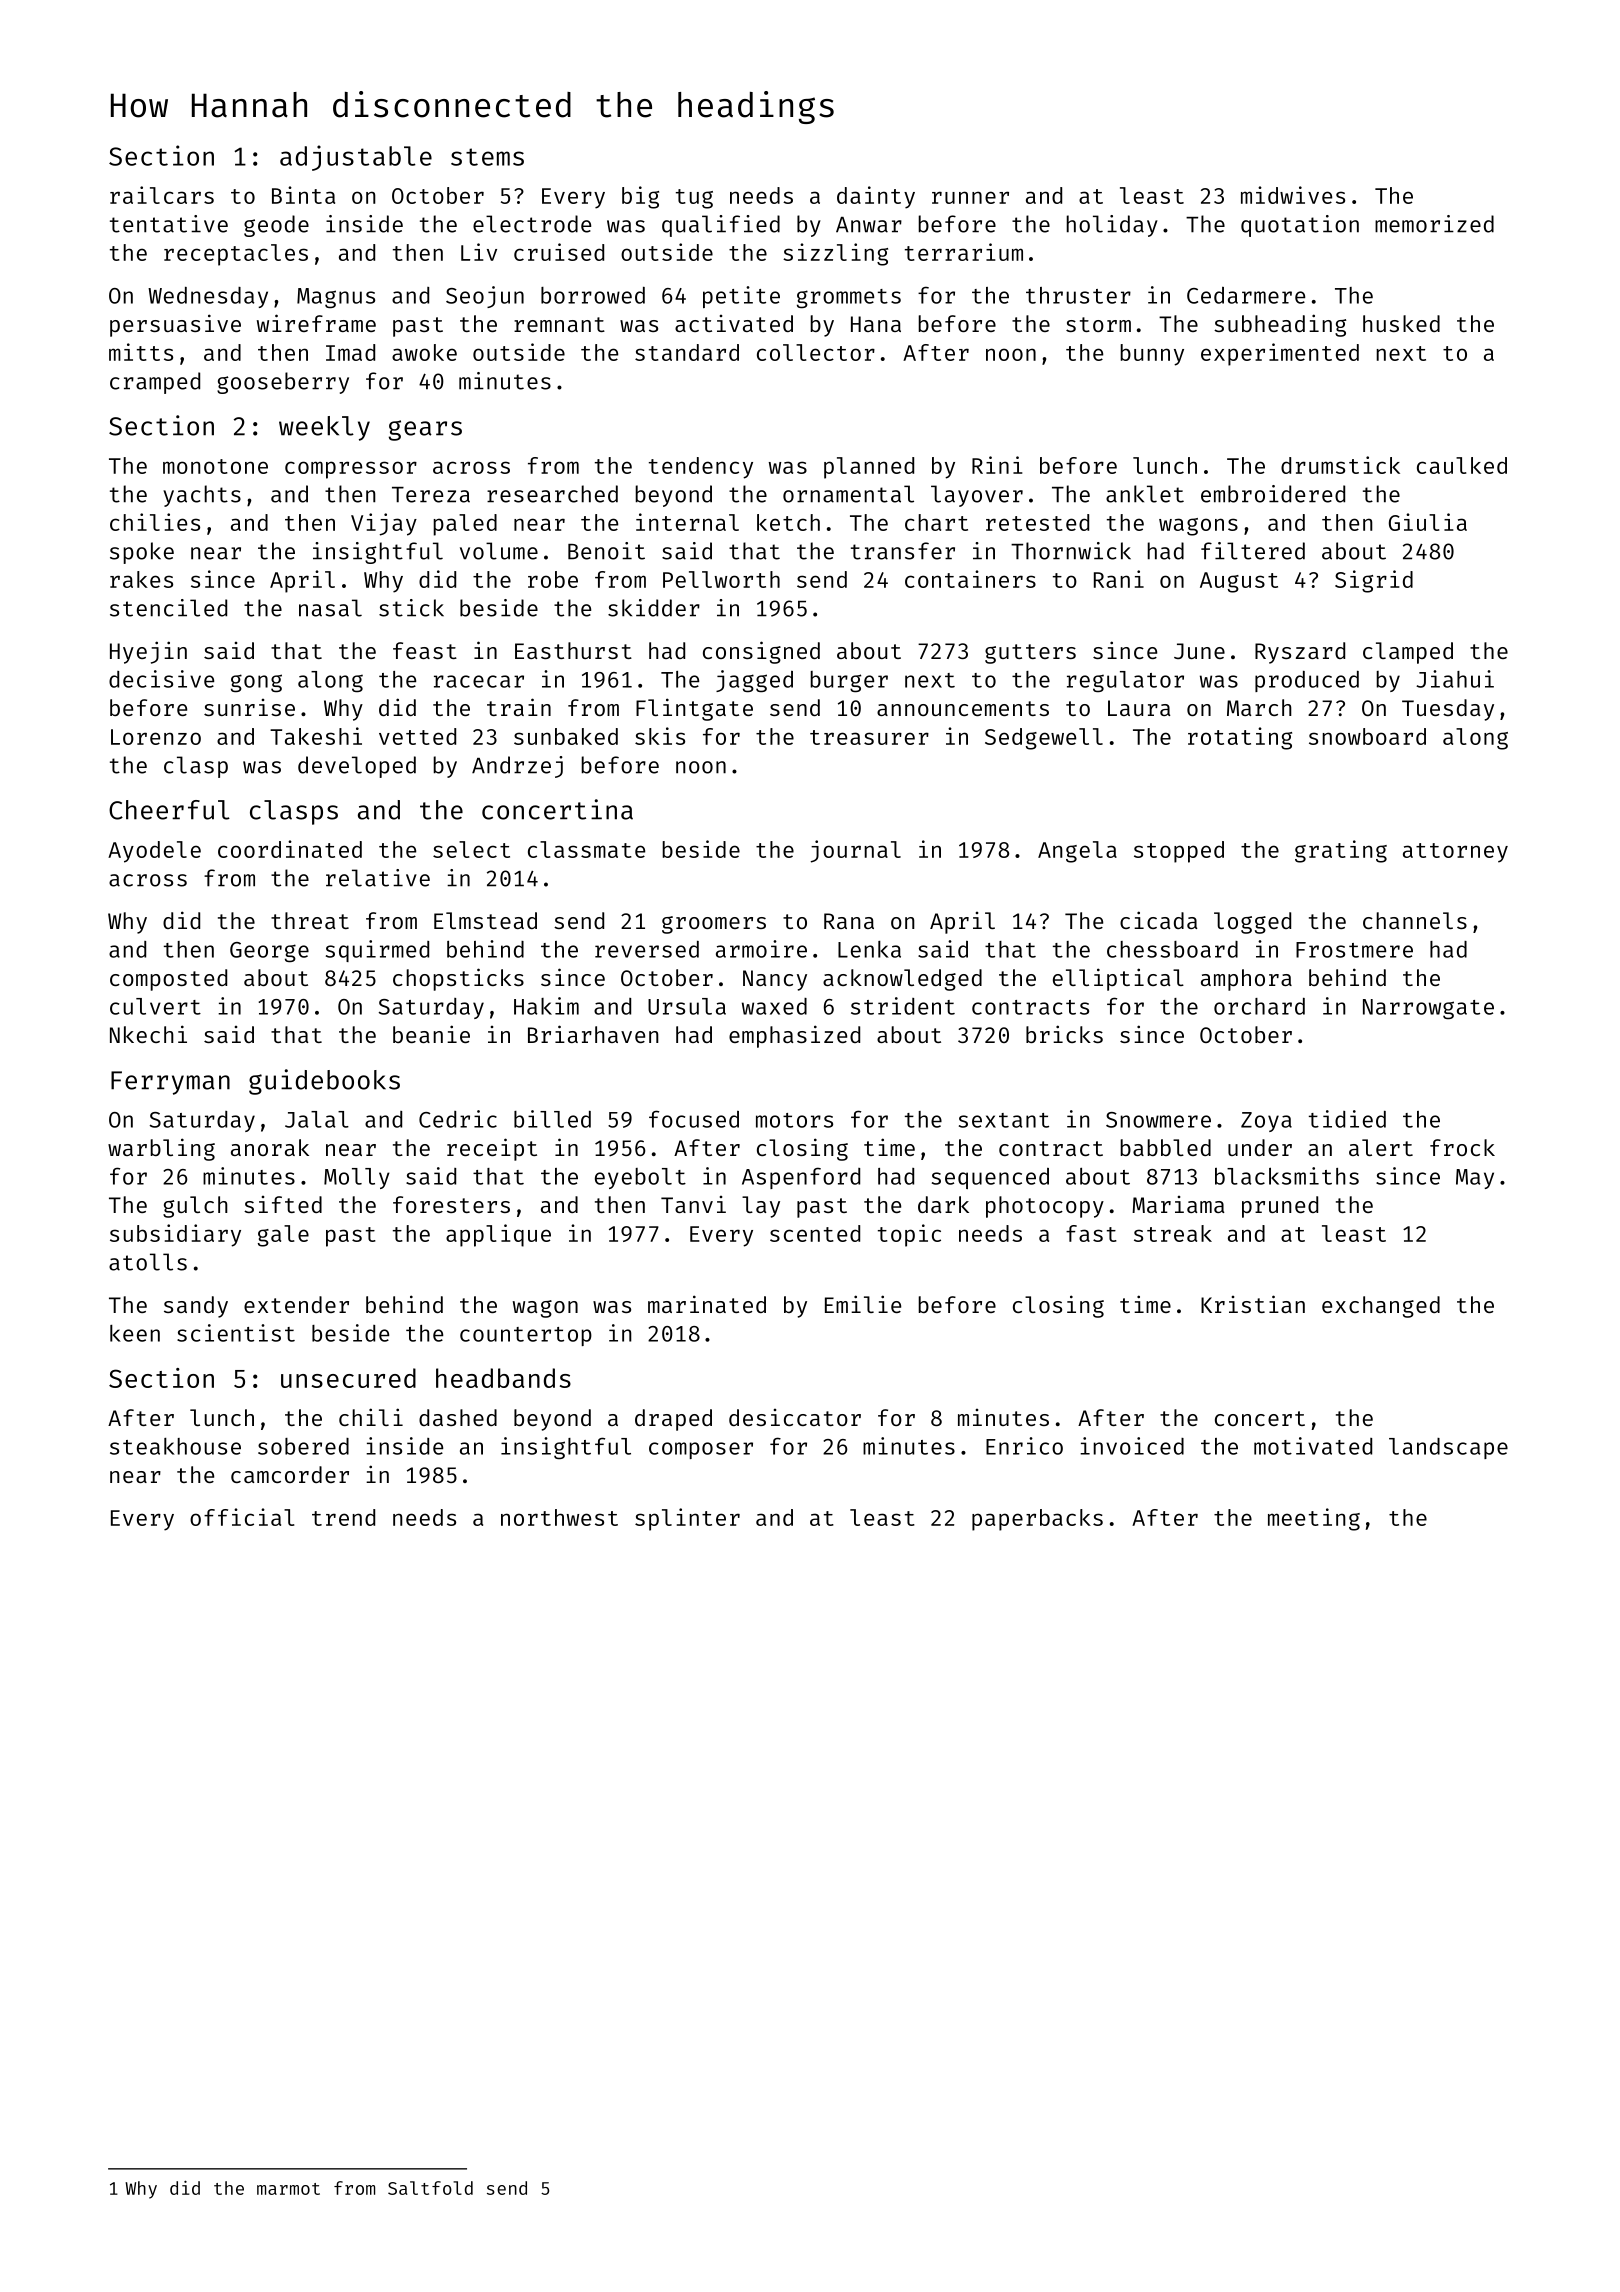 The height and width of the screenshot is (2292, 1620). Describe the element at coordinates (1293, 195) in the screenshot. I see `midwives` at that location.
